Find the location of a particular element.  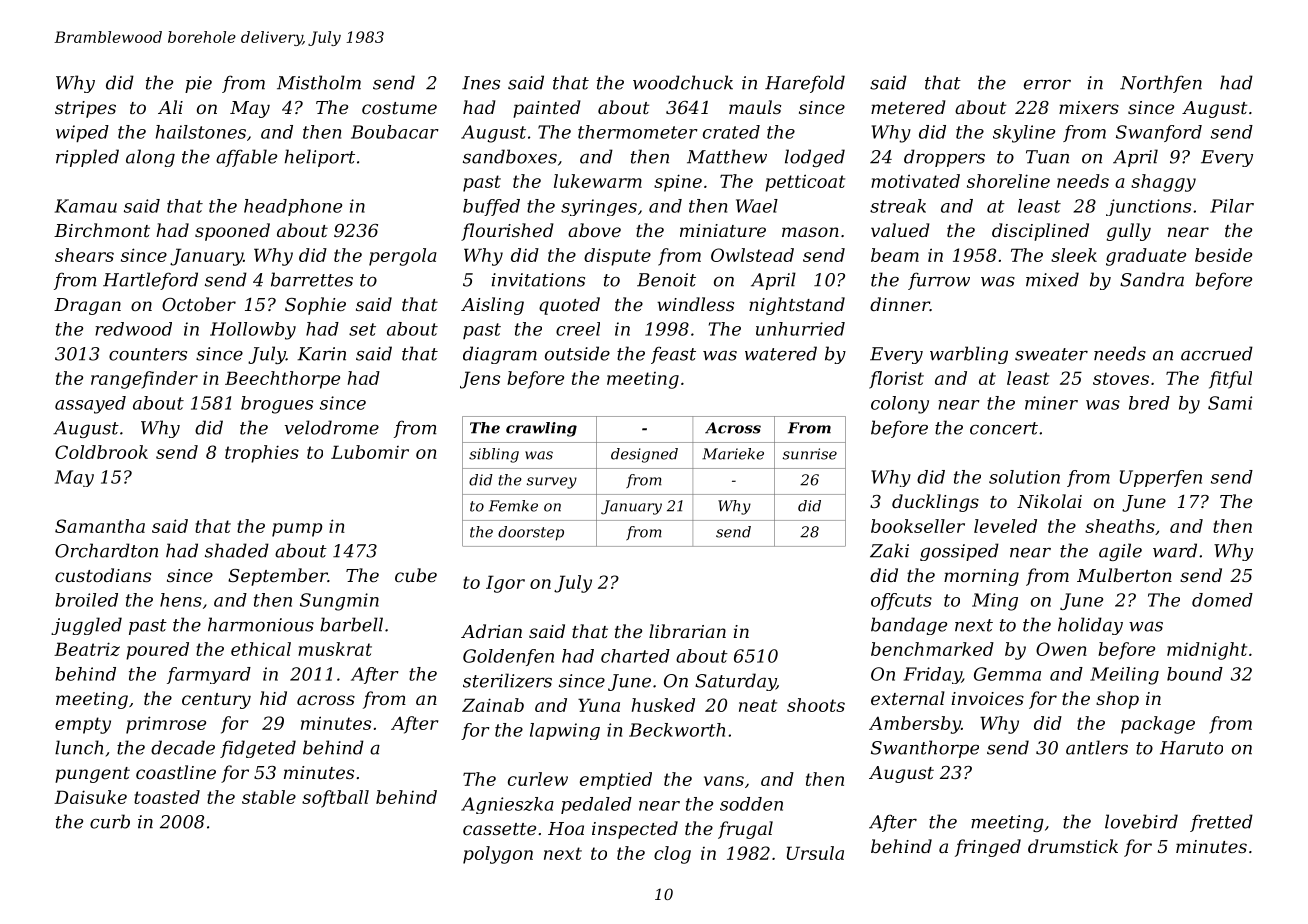

inspected is located at coordinates (635, 830).
